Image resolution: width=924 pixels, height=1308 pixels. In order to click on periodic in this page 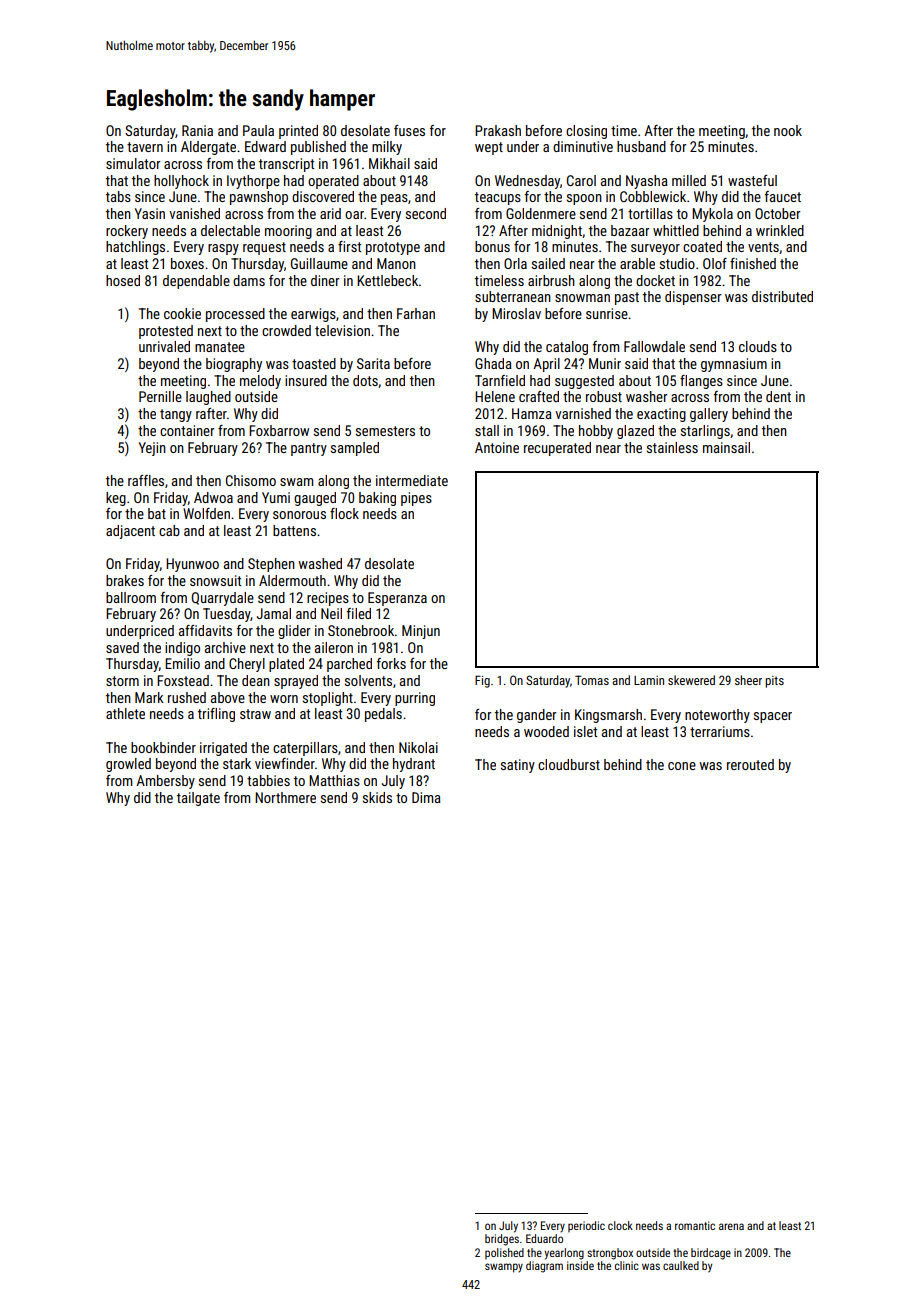, I will do `click(586, 1226)`.
